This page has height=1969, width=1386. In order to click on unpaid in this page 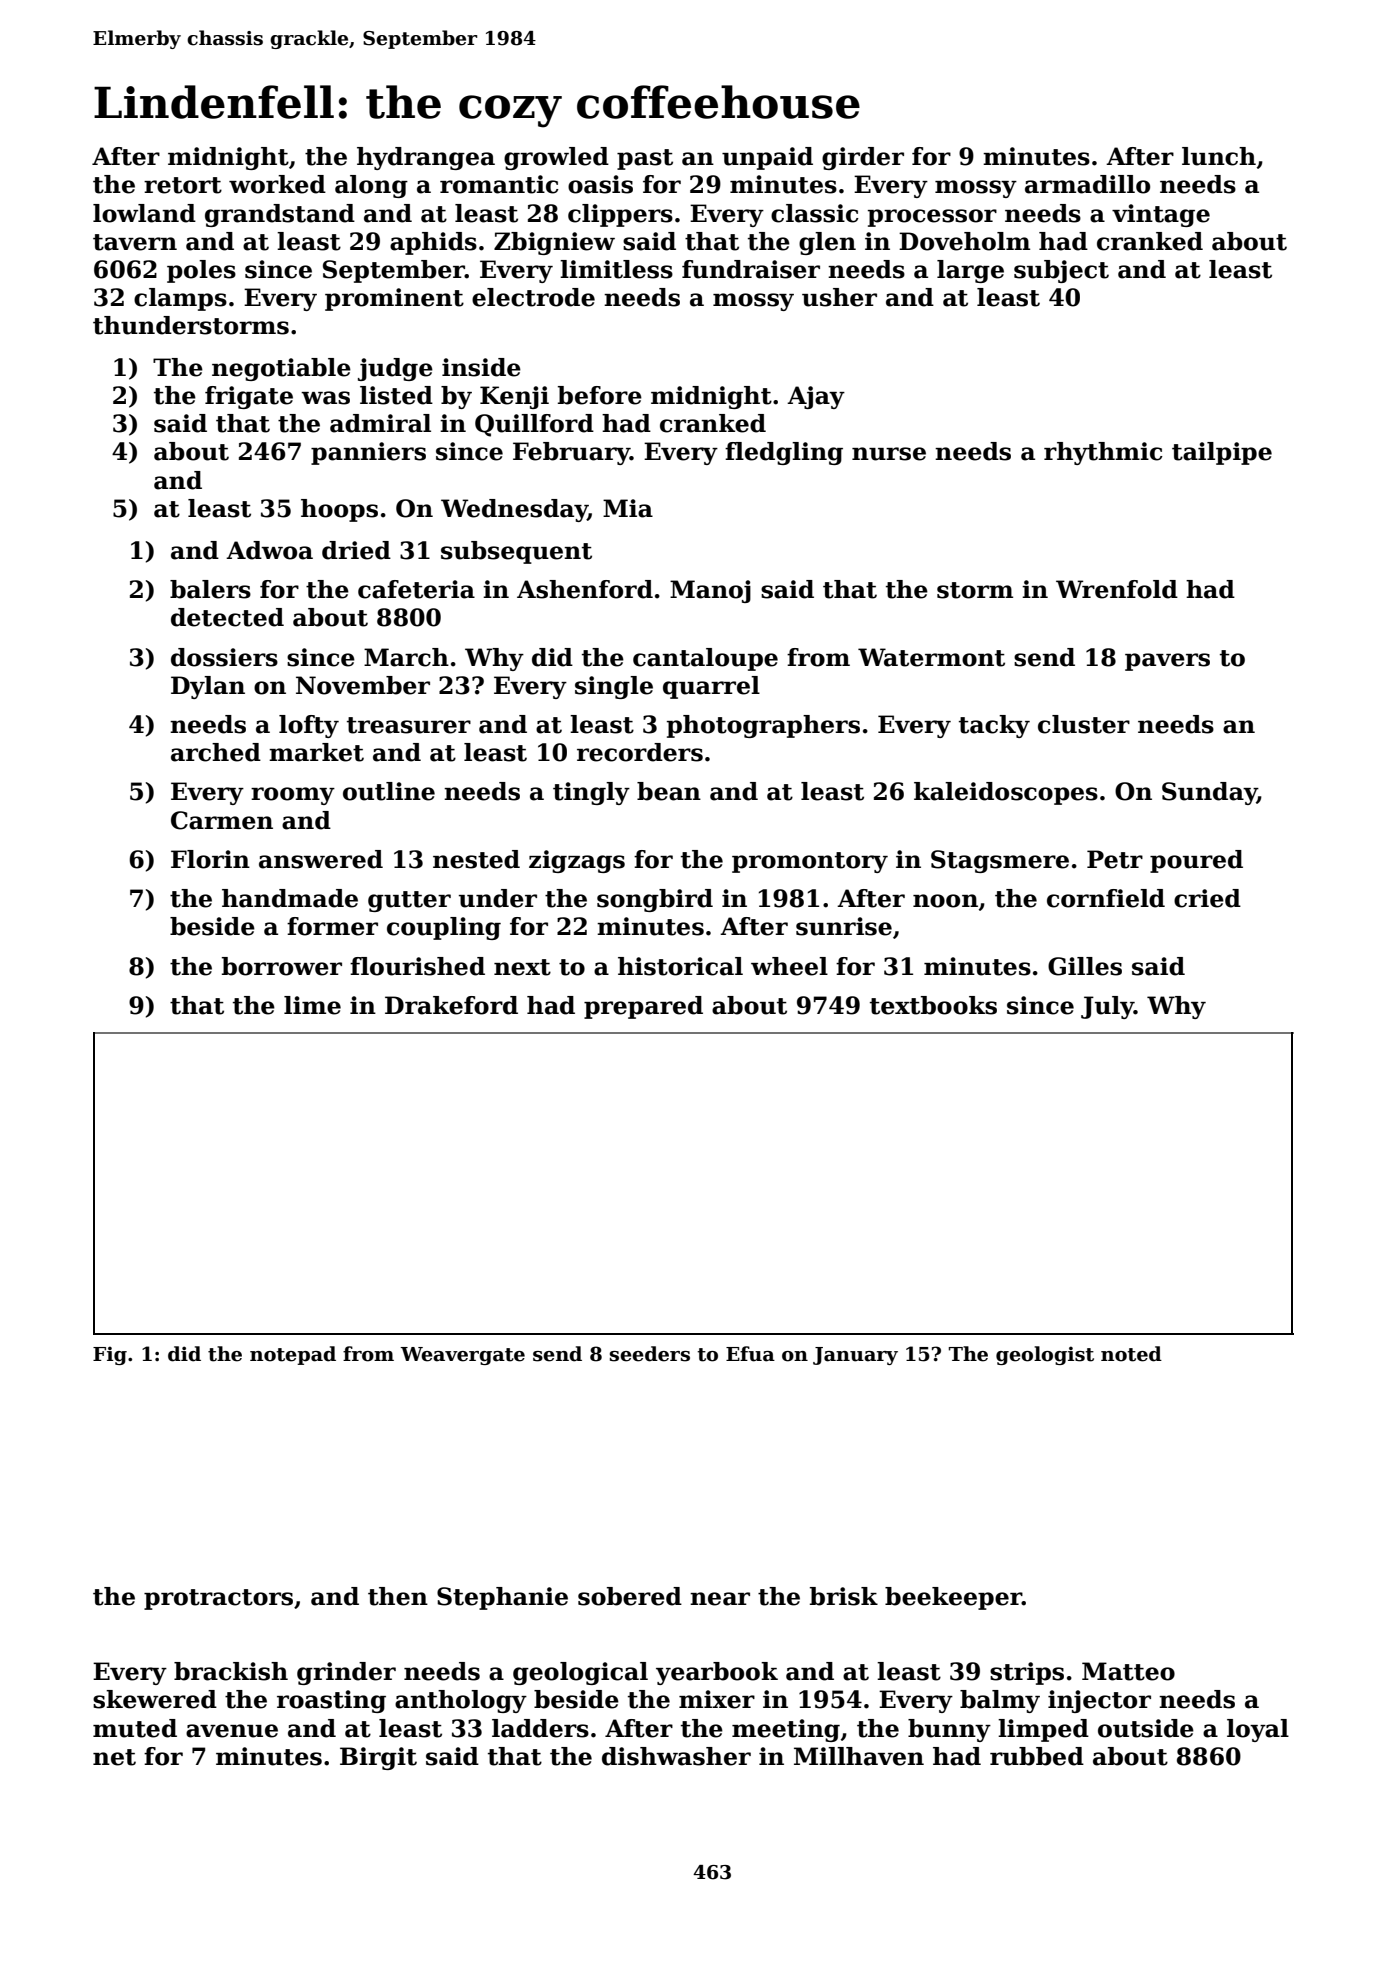, I will do `click(767, 158)`.
